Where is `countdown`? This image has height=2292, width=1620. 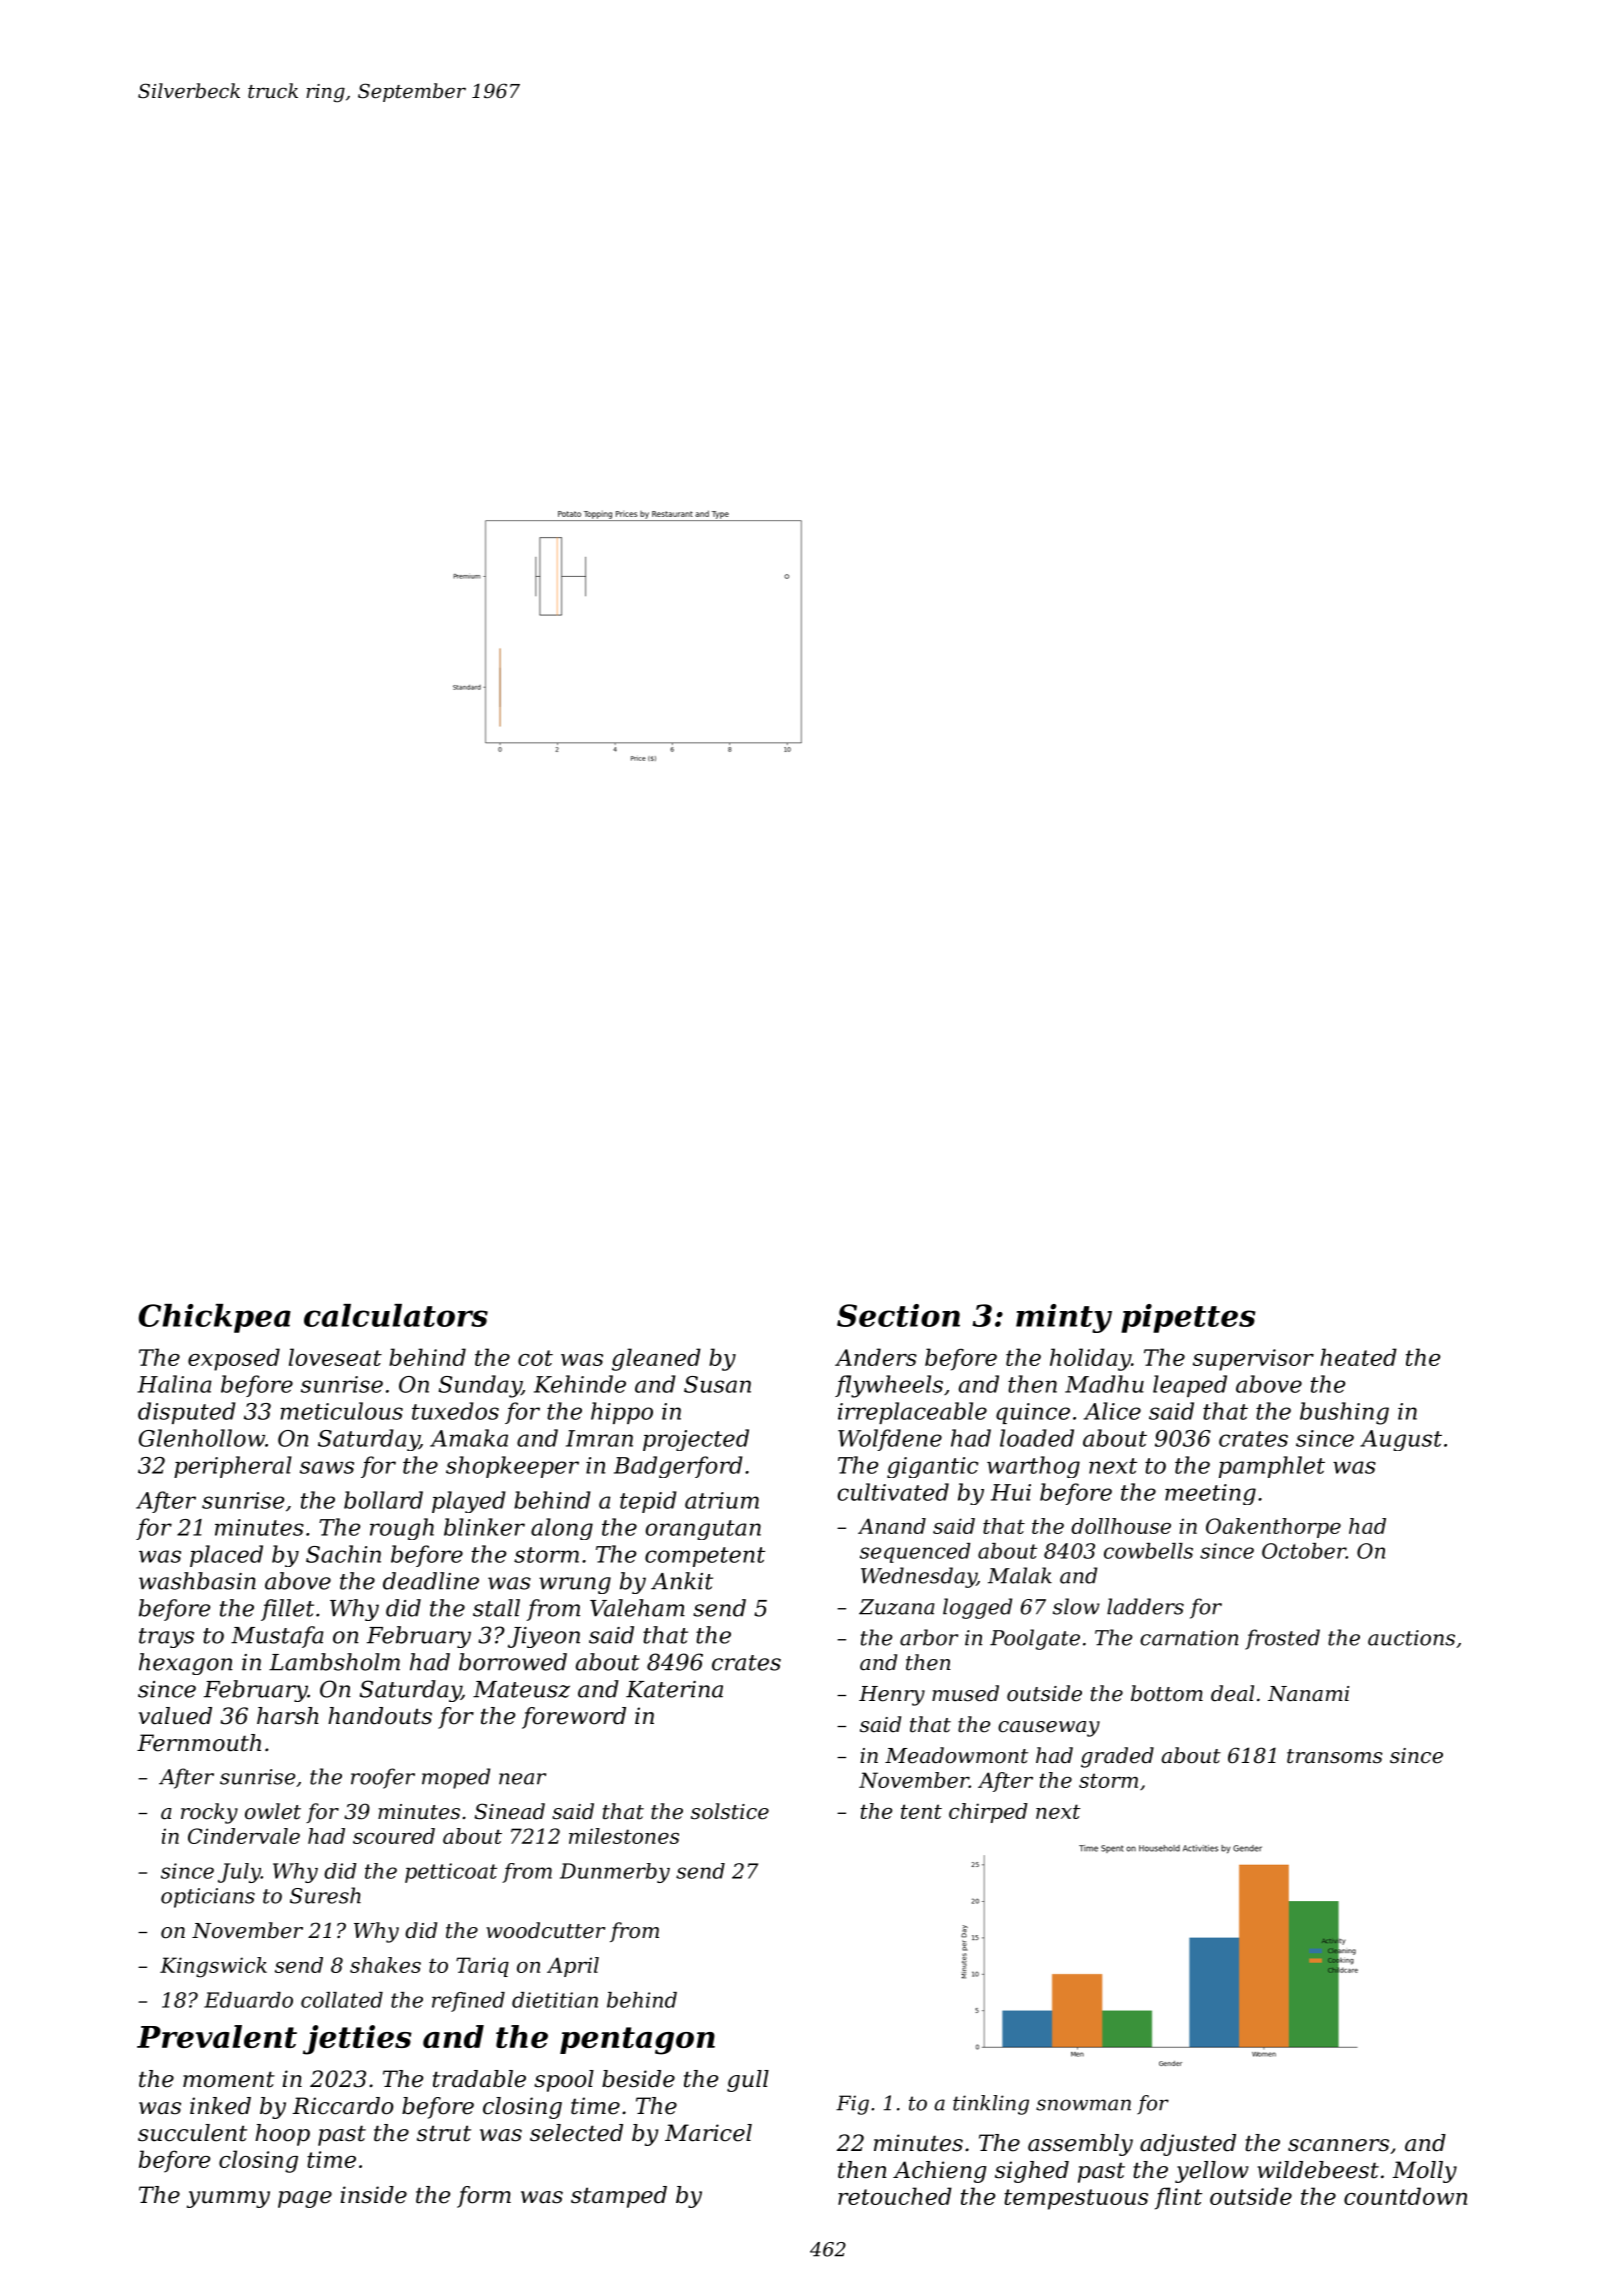
countdown is located at coordinates (1405, 2196).
